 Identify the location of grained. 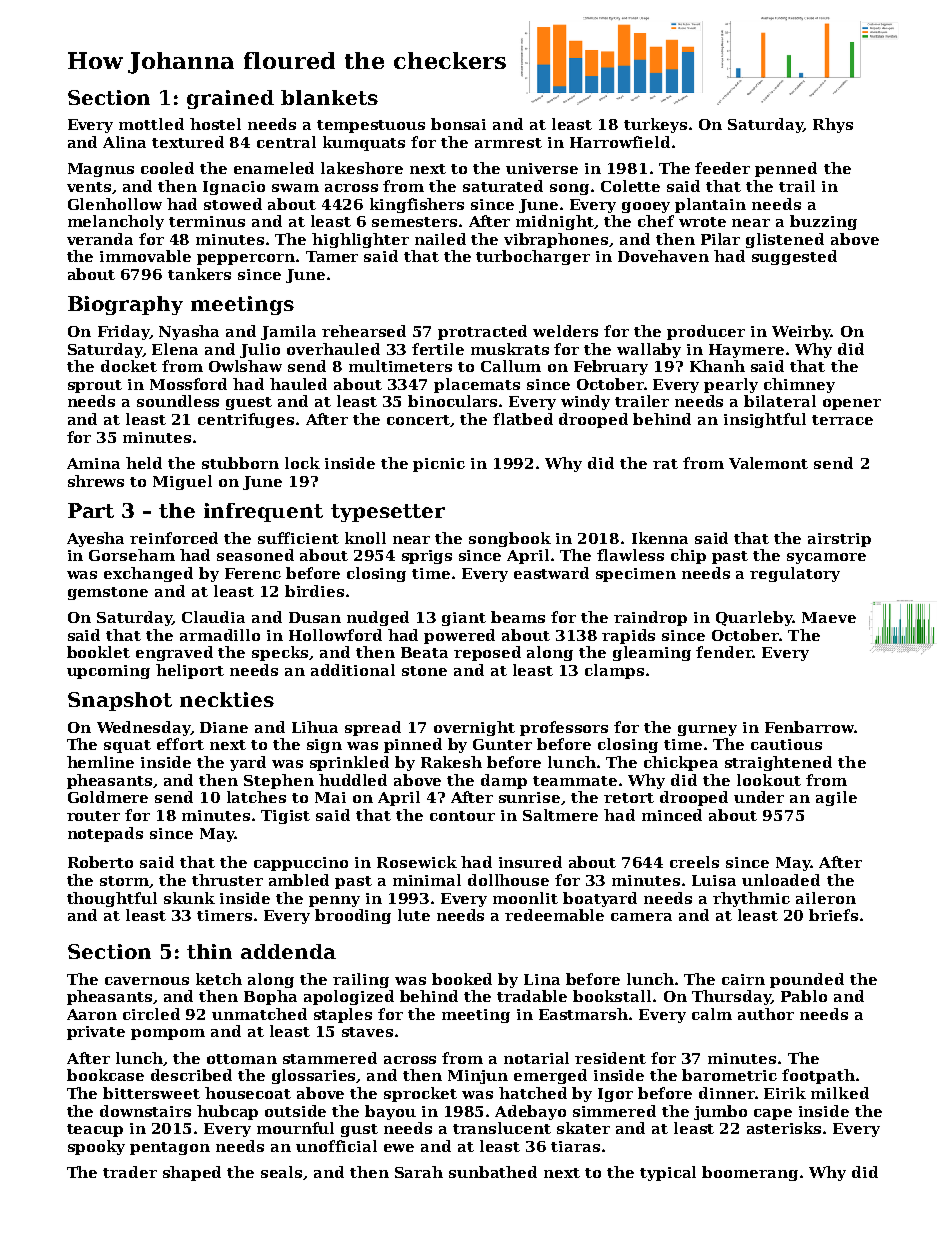
(230, 99).
